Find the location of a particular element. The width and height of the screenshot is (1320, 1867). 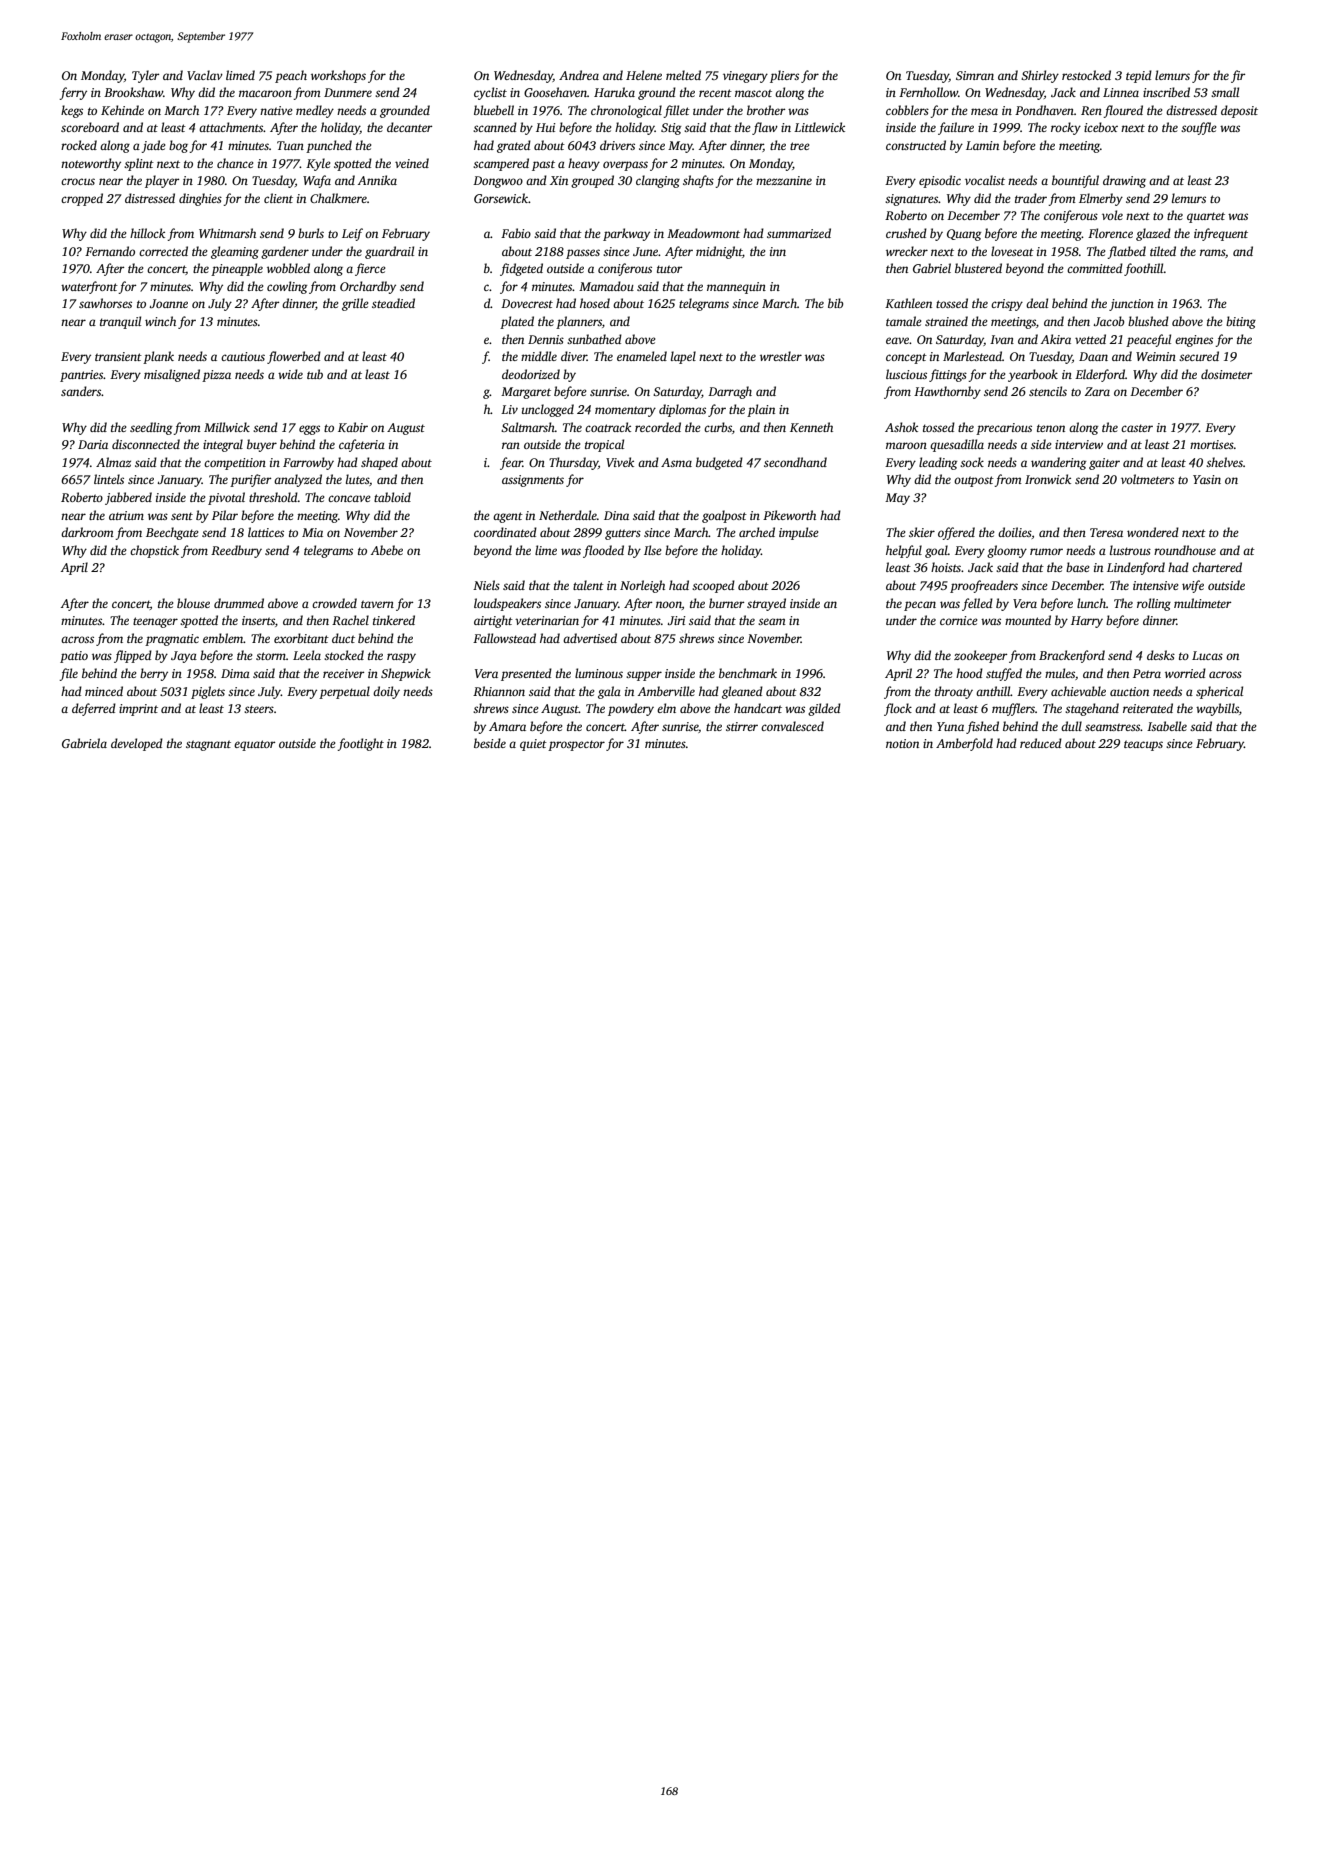

tranquil is located at coordinates (120, 322).
